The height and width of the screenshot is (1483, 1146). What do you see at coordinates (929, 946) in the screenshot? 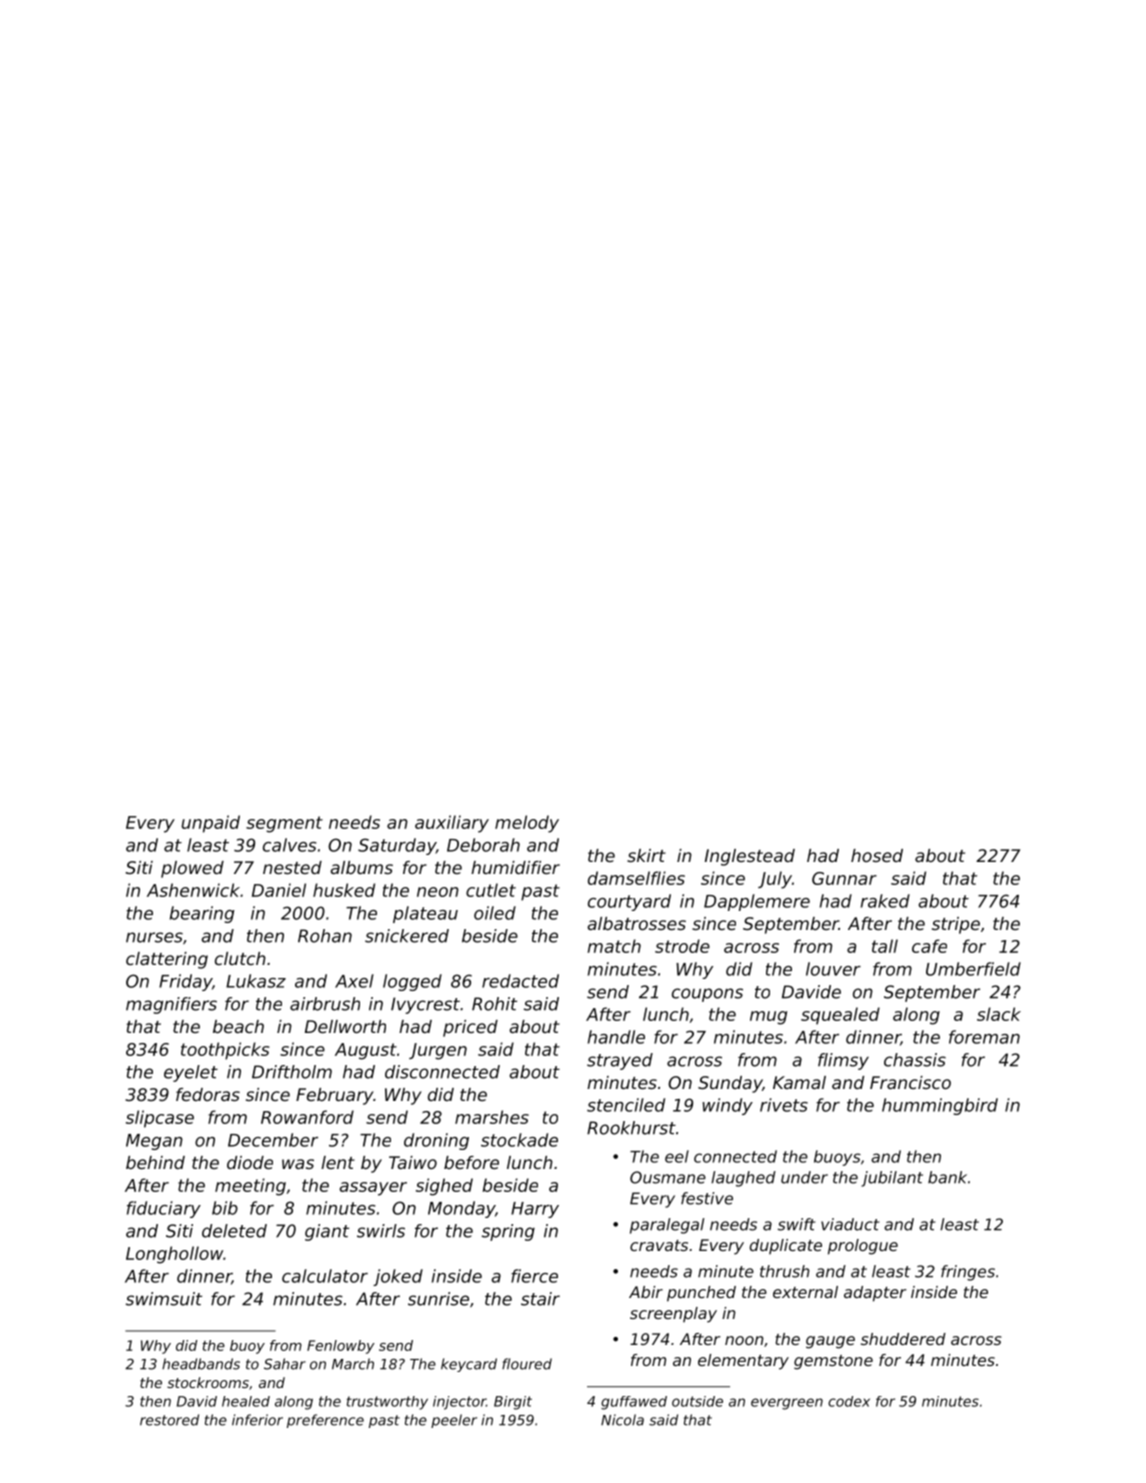
I see `cafe` at bounding box center [929, 946].
